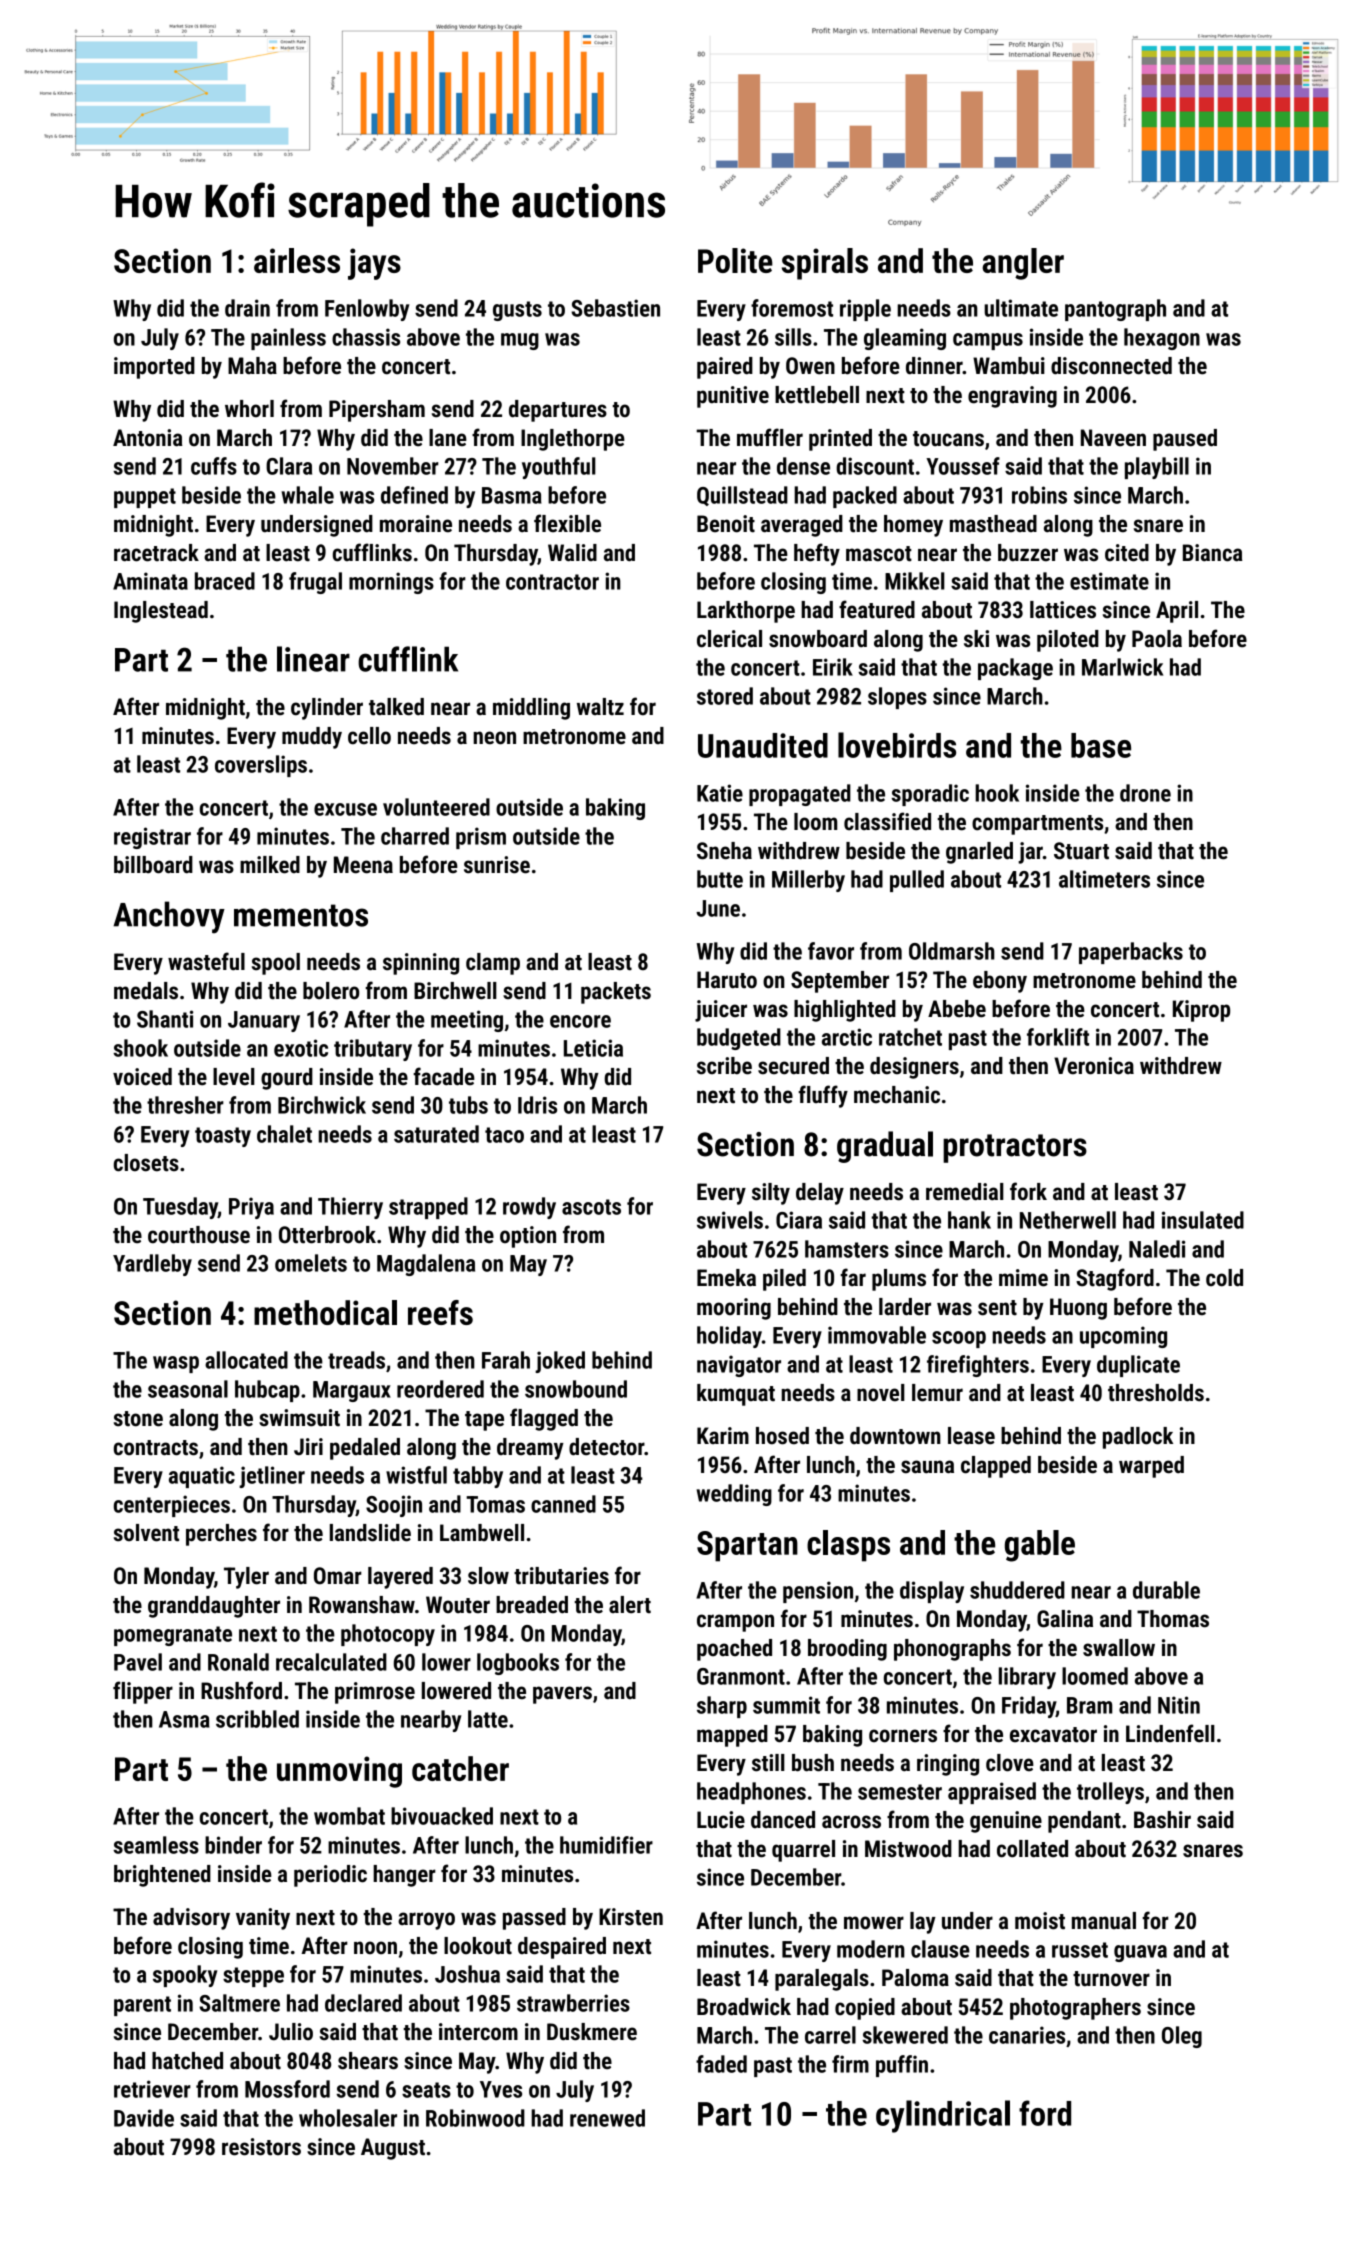 The height and width of the screenshot is (2242, 1361). Describe the element at coordinates (152, 838) in the screenshot. I see `registrar` at that location.
